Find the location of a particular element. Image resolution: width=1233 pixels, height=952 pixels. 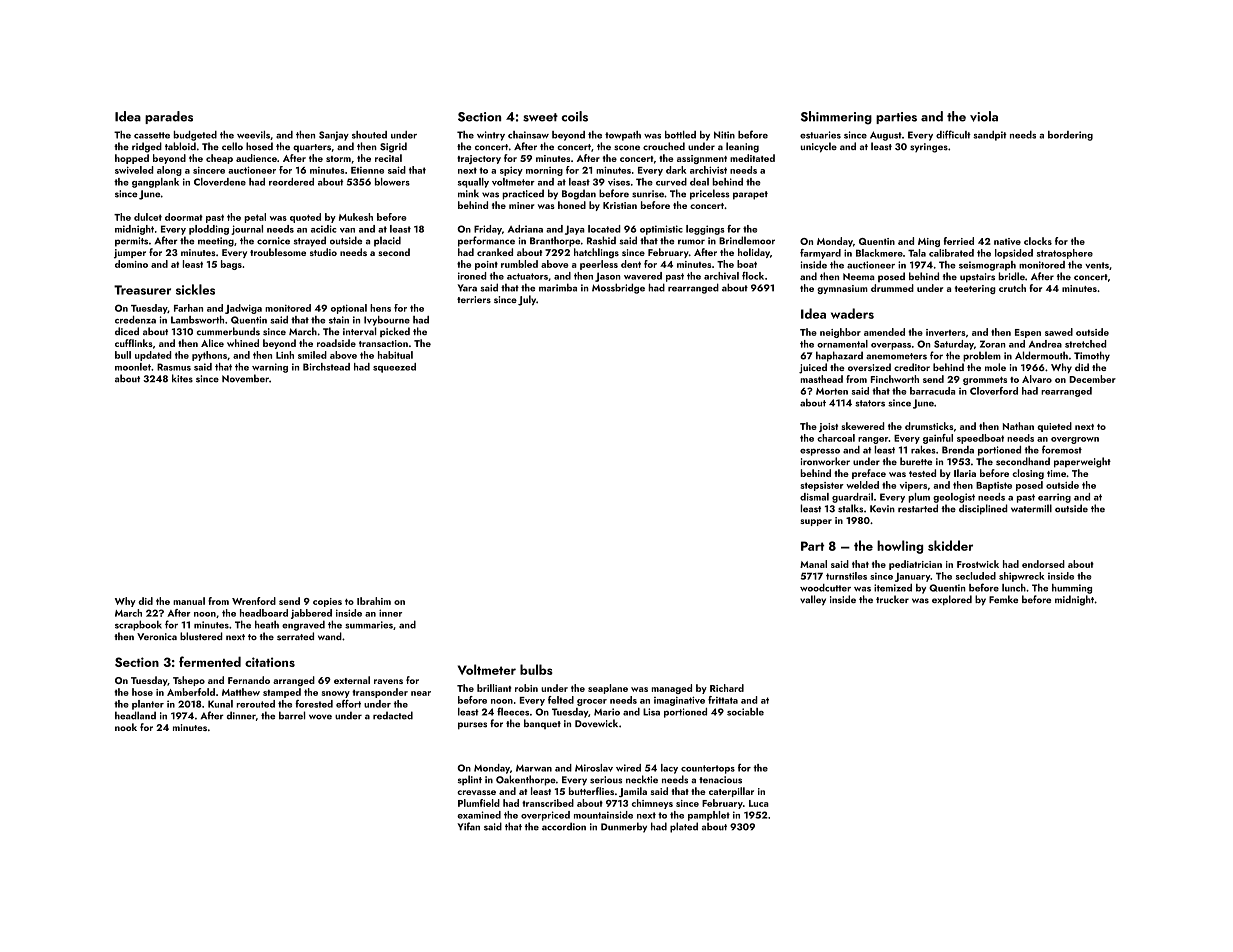

shouted is located at coordinates (369, 135).
